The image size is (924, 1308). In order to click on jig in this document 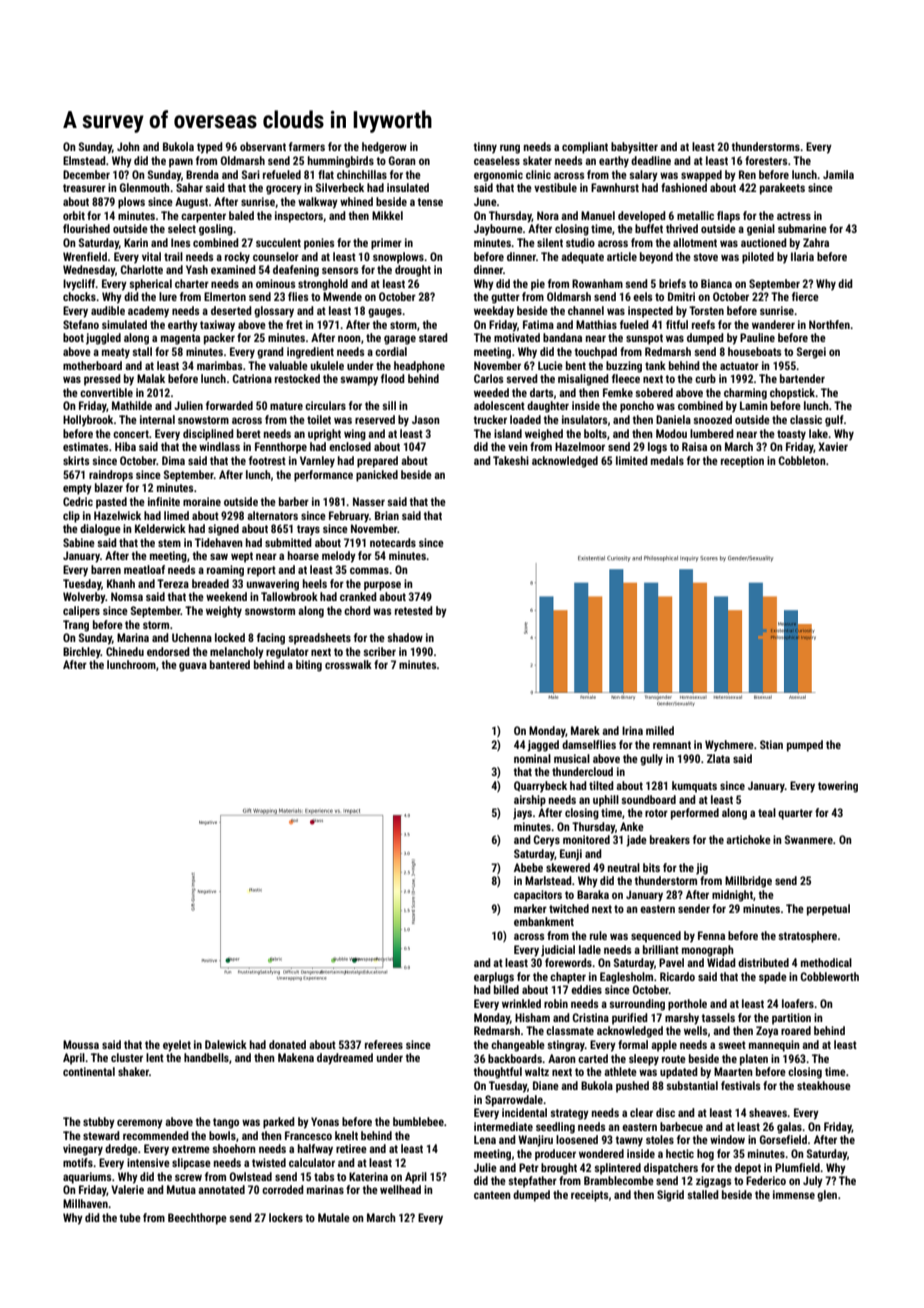, I will do `click(702, 869)`.
